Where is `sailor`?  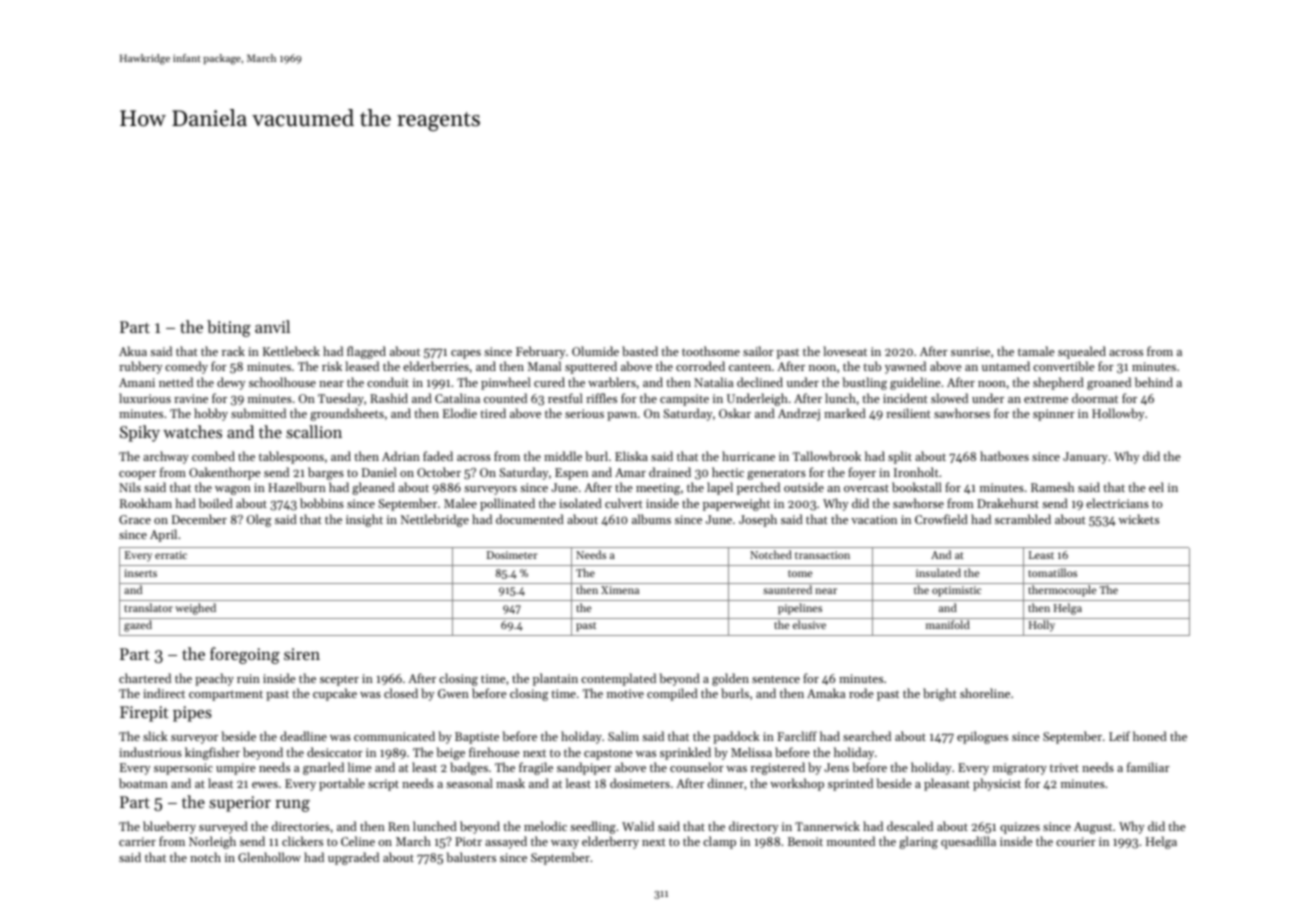
sailor is located at coordinates (758, 351).
